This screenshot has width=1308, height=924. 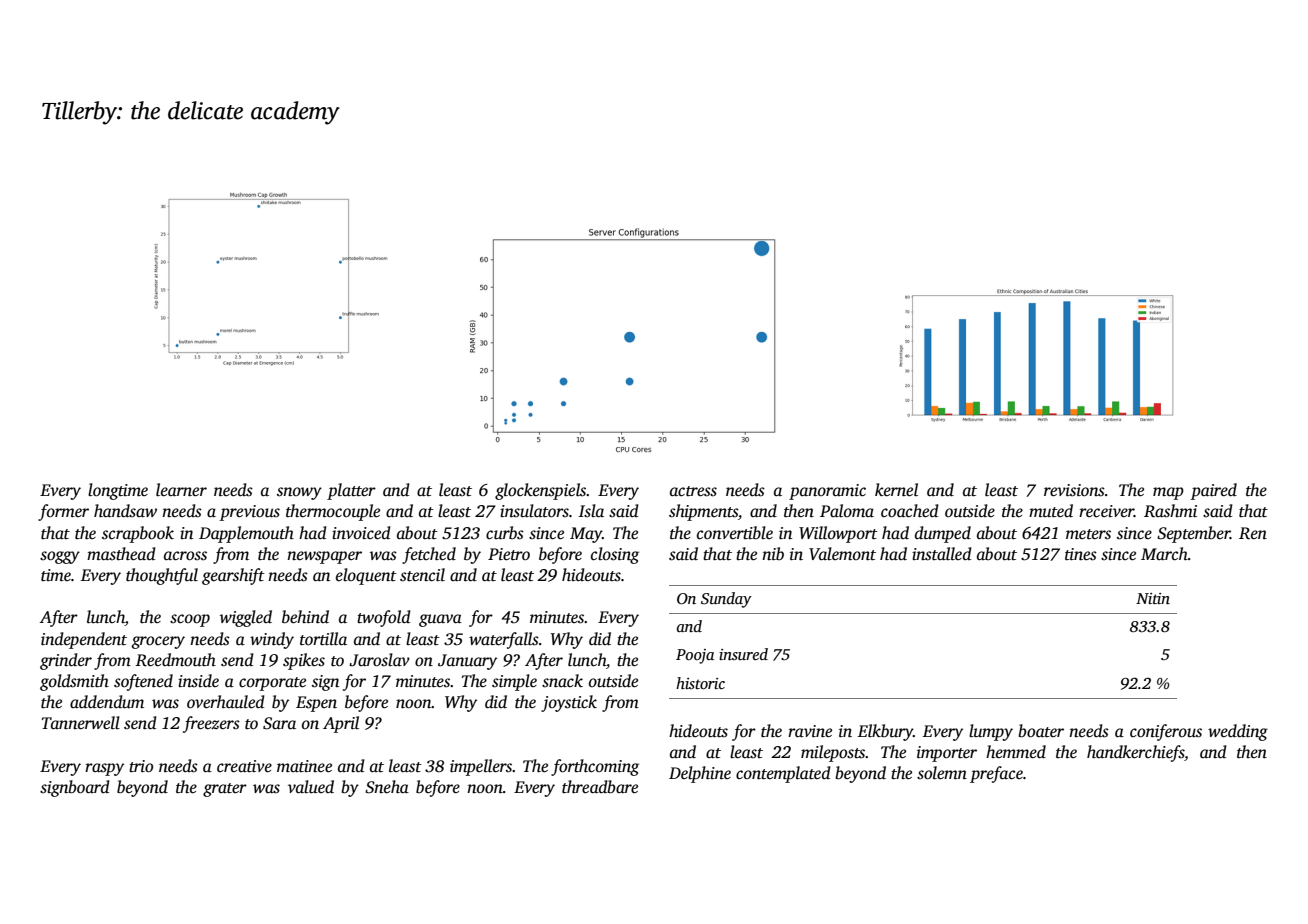 What do you see at coordinates (1153, 598) in the screenshot?
I see `Nitin` at bounding box center [1153, 598].
